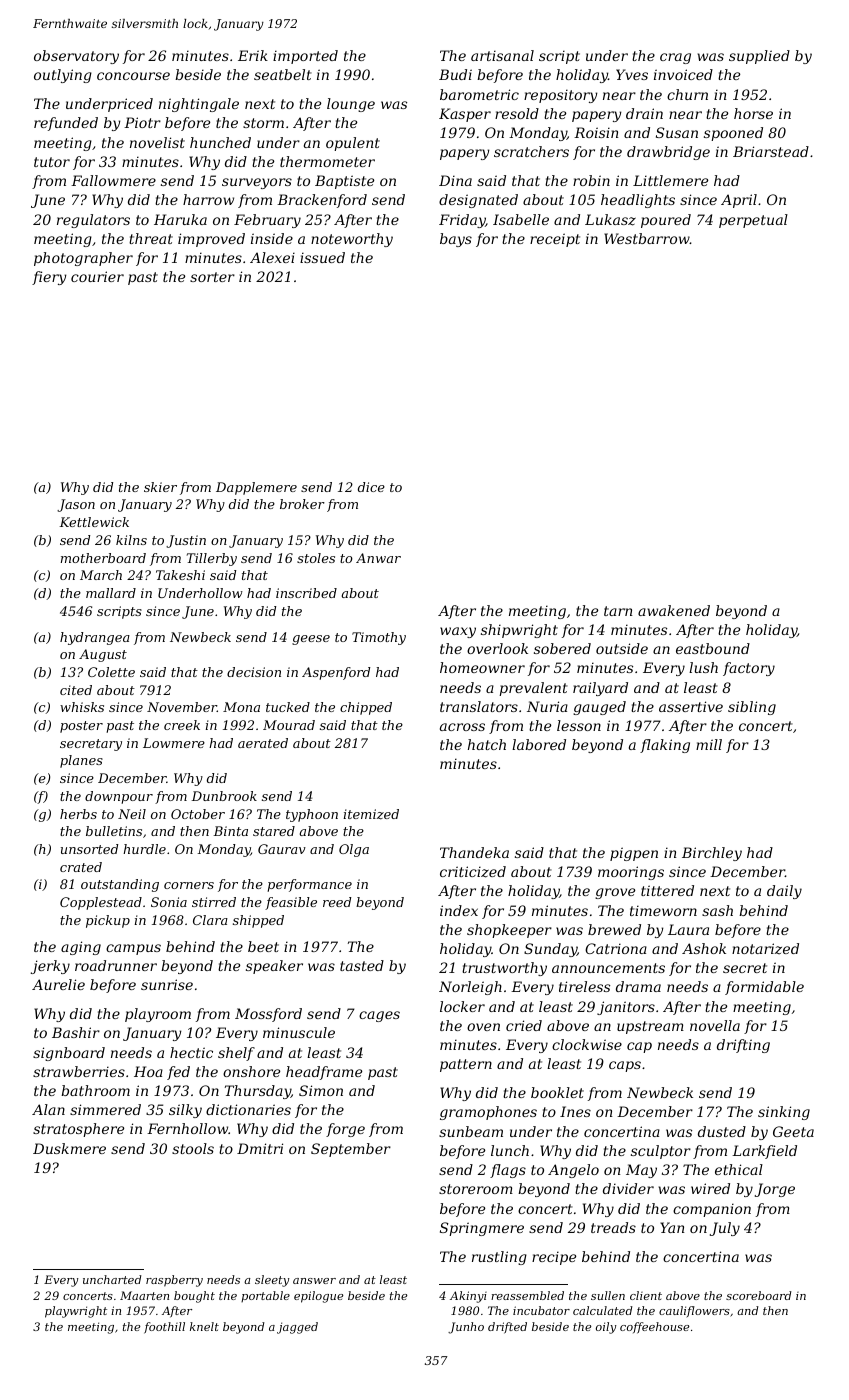 Image resolution: width=849 pixels, height=1400 pixels. Describe the element at coordinates (353, 144) in the screenshot. I see `opulent` at that location.
